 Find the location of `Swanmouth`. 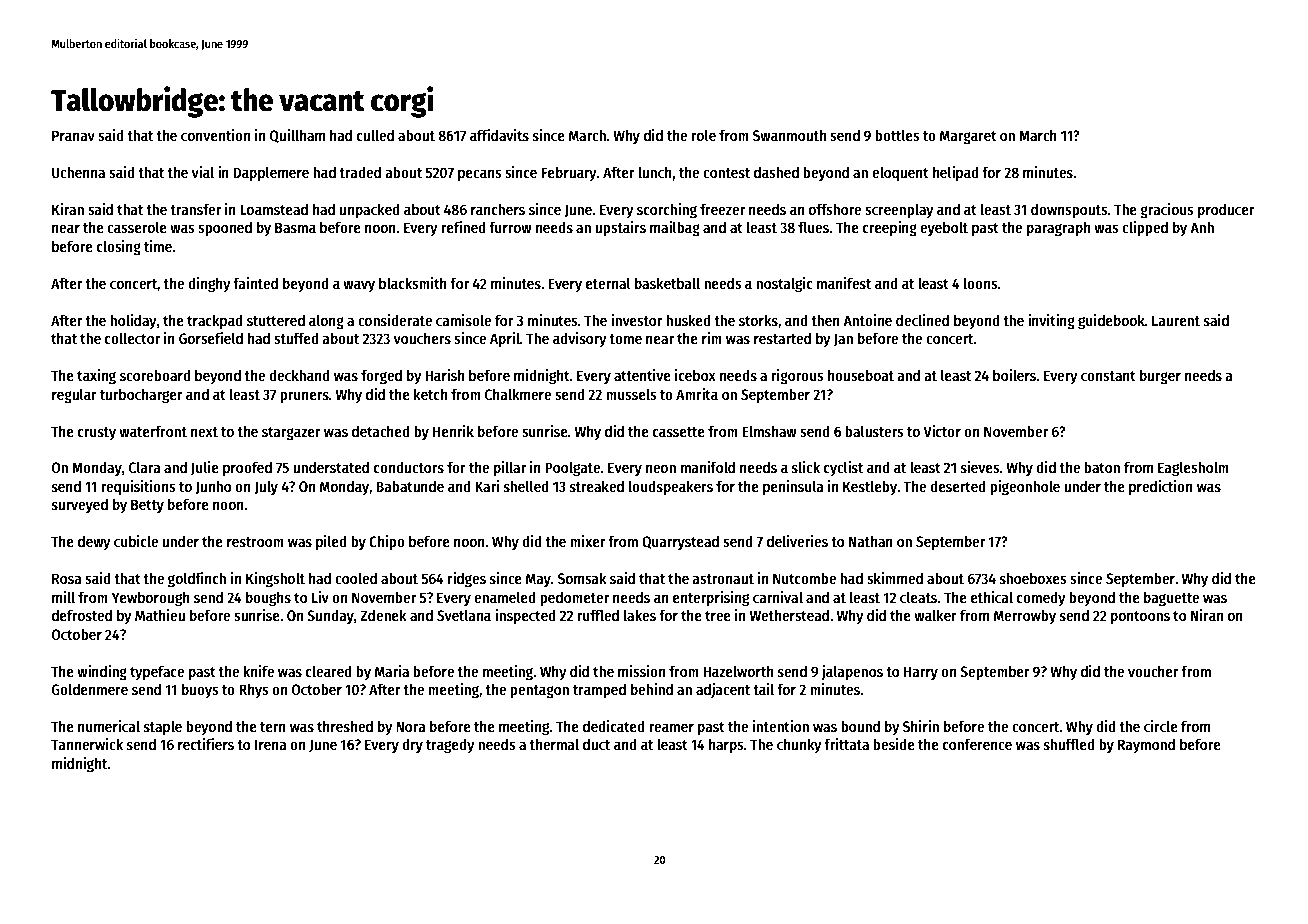

Swanmouth is located at coordinates (789, 135).
